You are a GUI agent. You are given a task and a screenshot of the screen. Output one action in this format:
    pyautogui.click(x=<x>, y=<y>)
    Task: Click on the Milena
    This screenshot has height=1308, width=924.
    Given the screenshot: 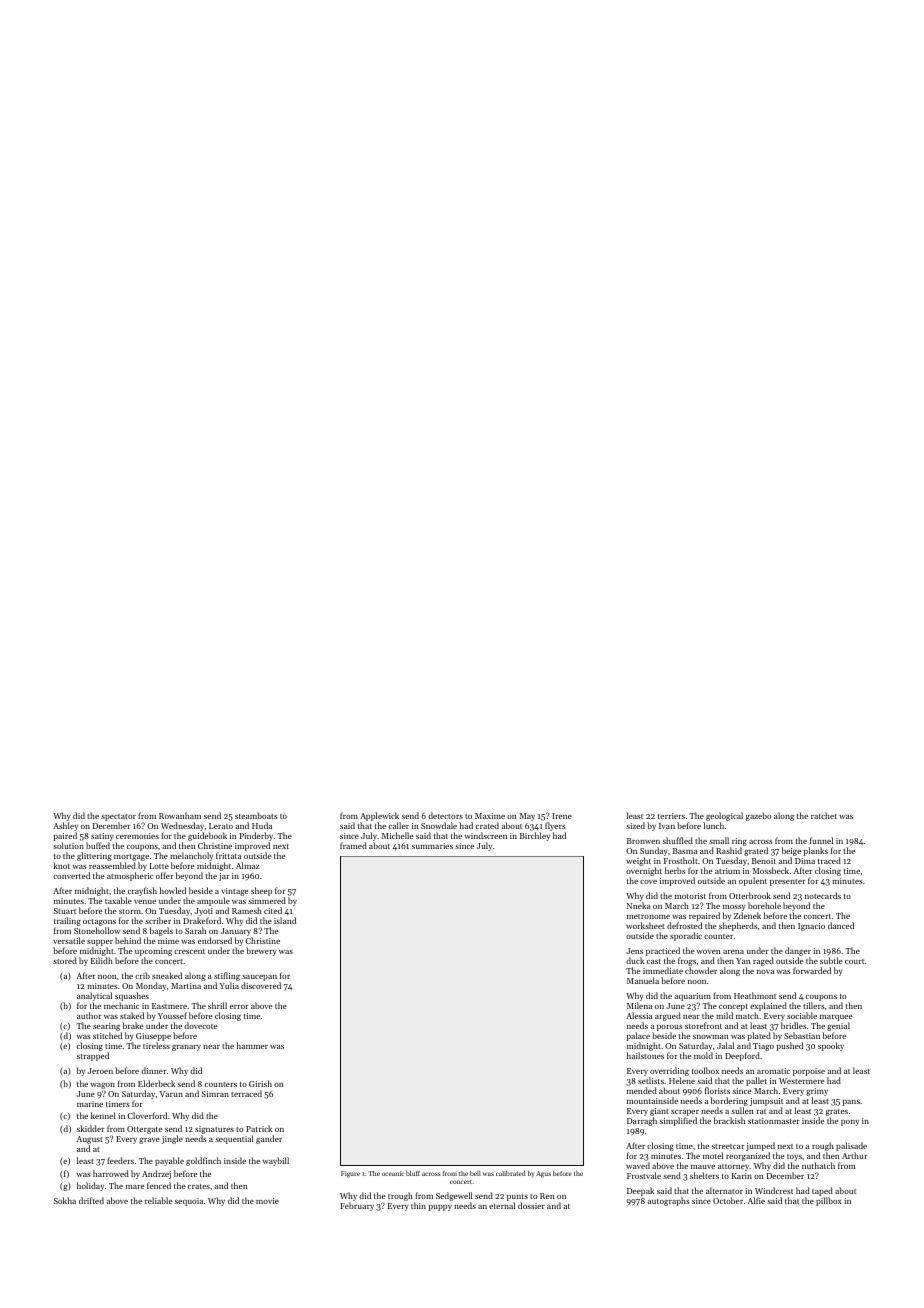 What is the action you would take?
    pyautogui.click(x=639, y=1005)
